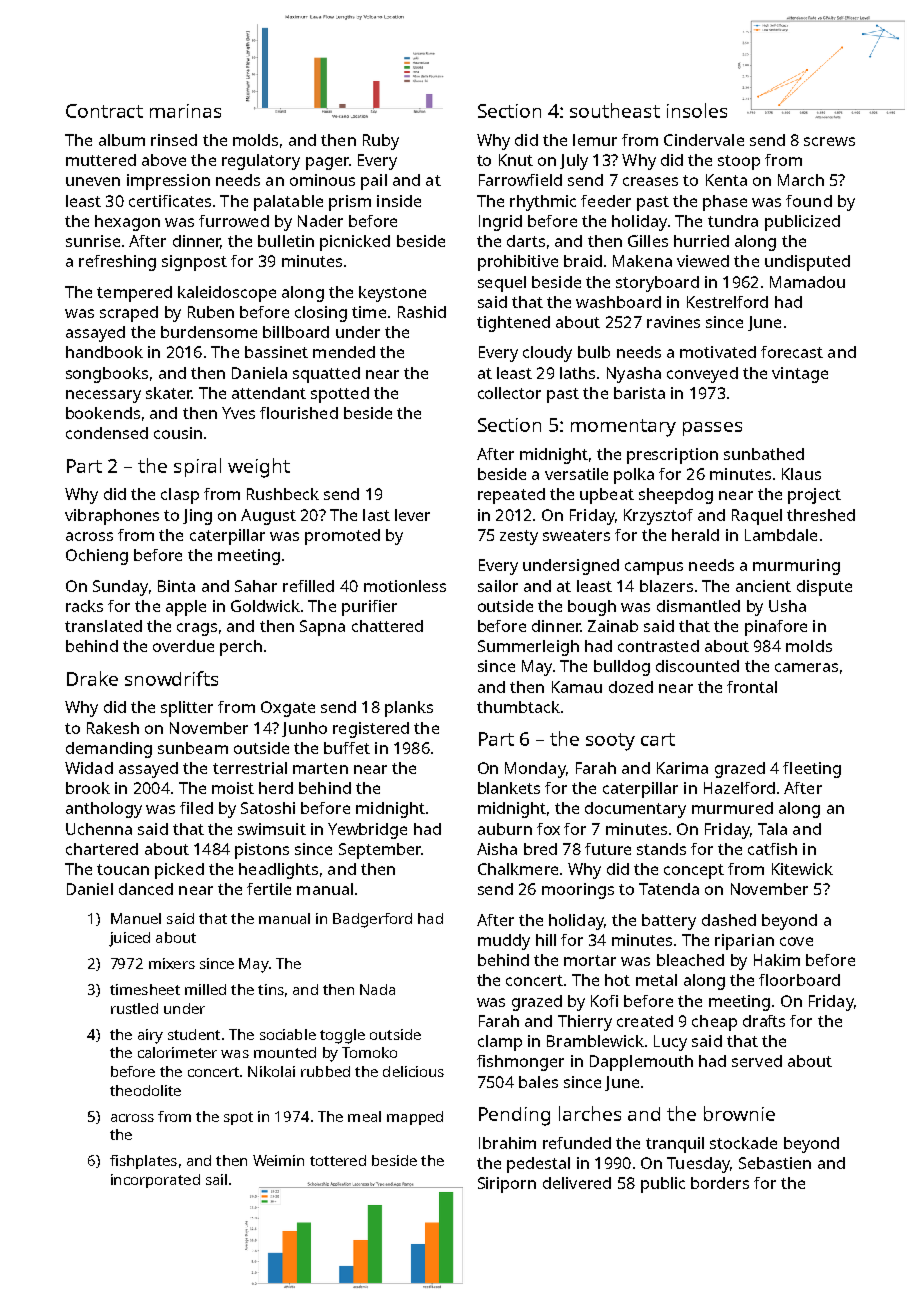 Image resolution: width=924 pixels, height=1308 pixels. Describe the element at coordinates (576, 474) in the screenshot. I see `versatile` at that location.
